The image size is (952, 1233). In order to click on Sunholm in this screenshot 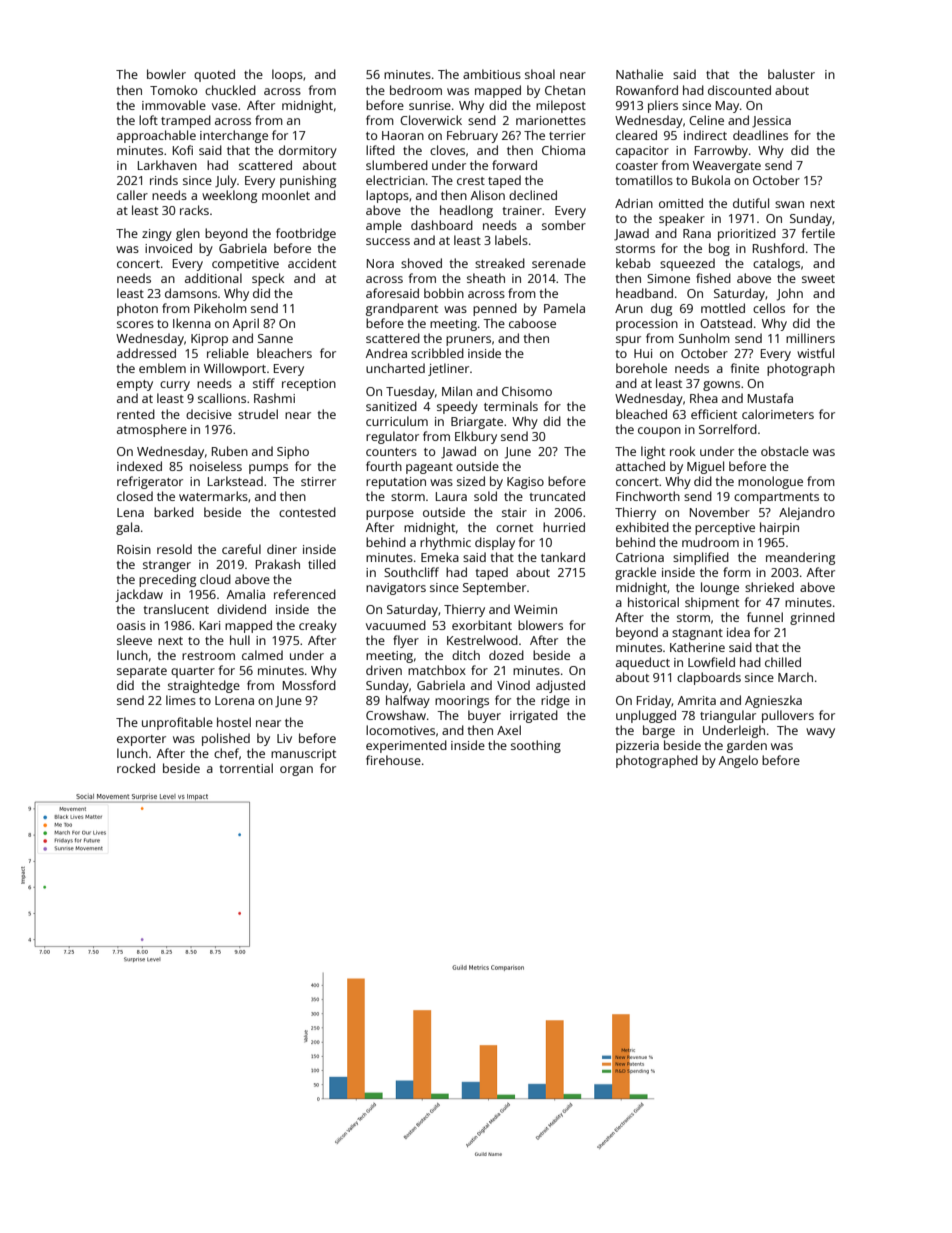, I will do `click(704, 338)`.
